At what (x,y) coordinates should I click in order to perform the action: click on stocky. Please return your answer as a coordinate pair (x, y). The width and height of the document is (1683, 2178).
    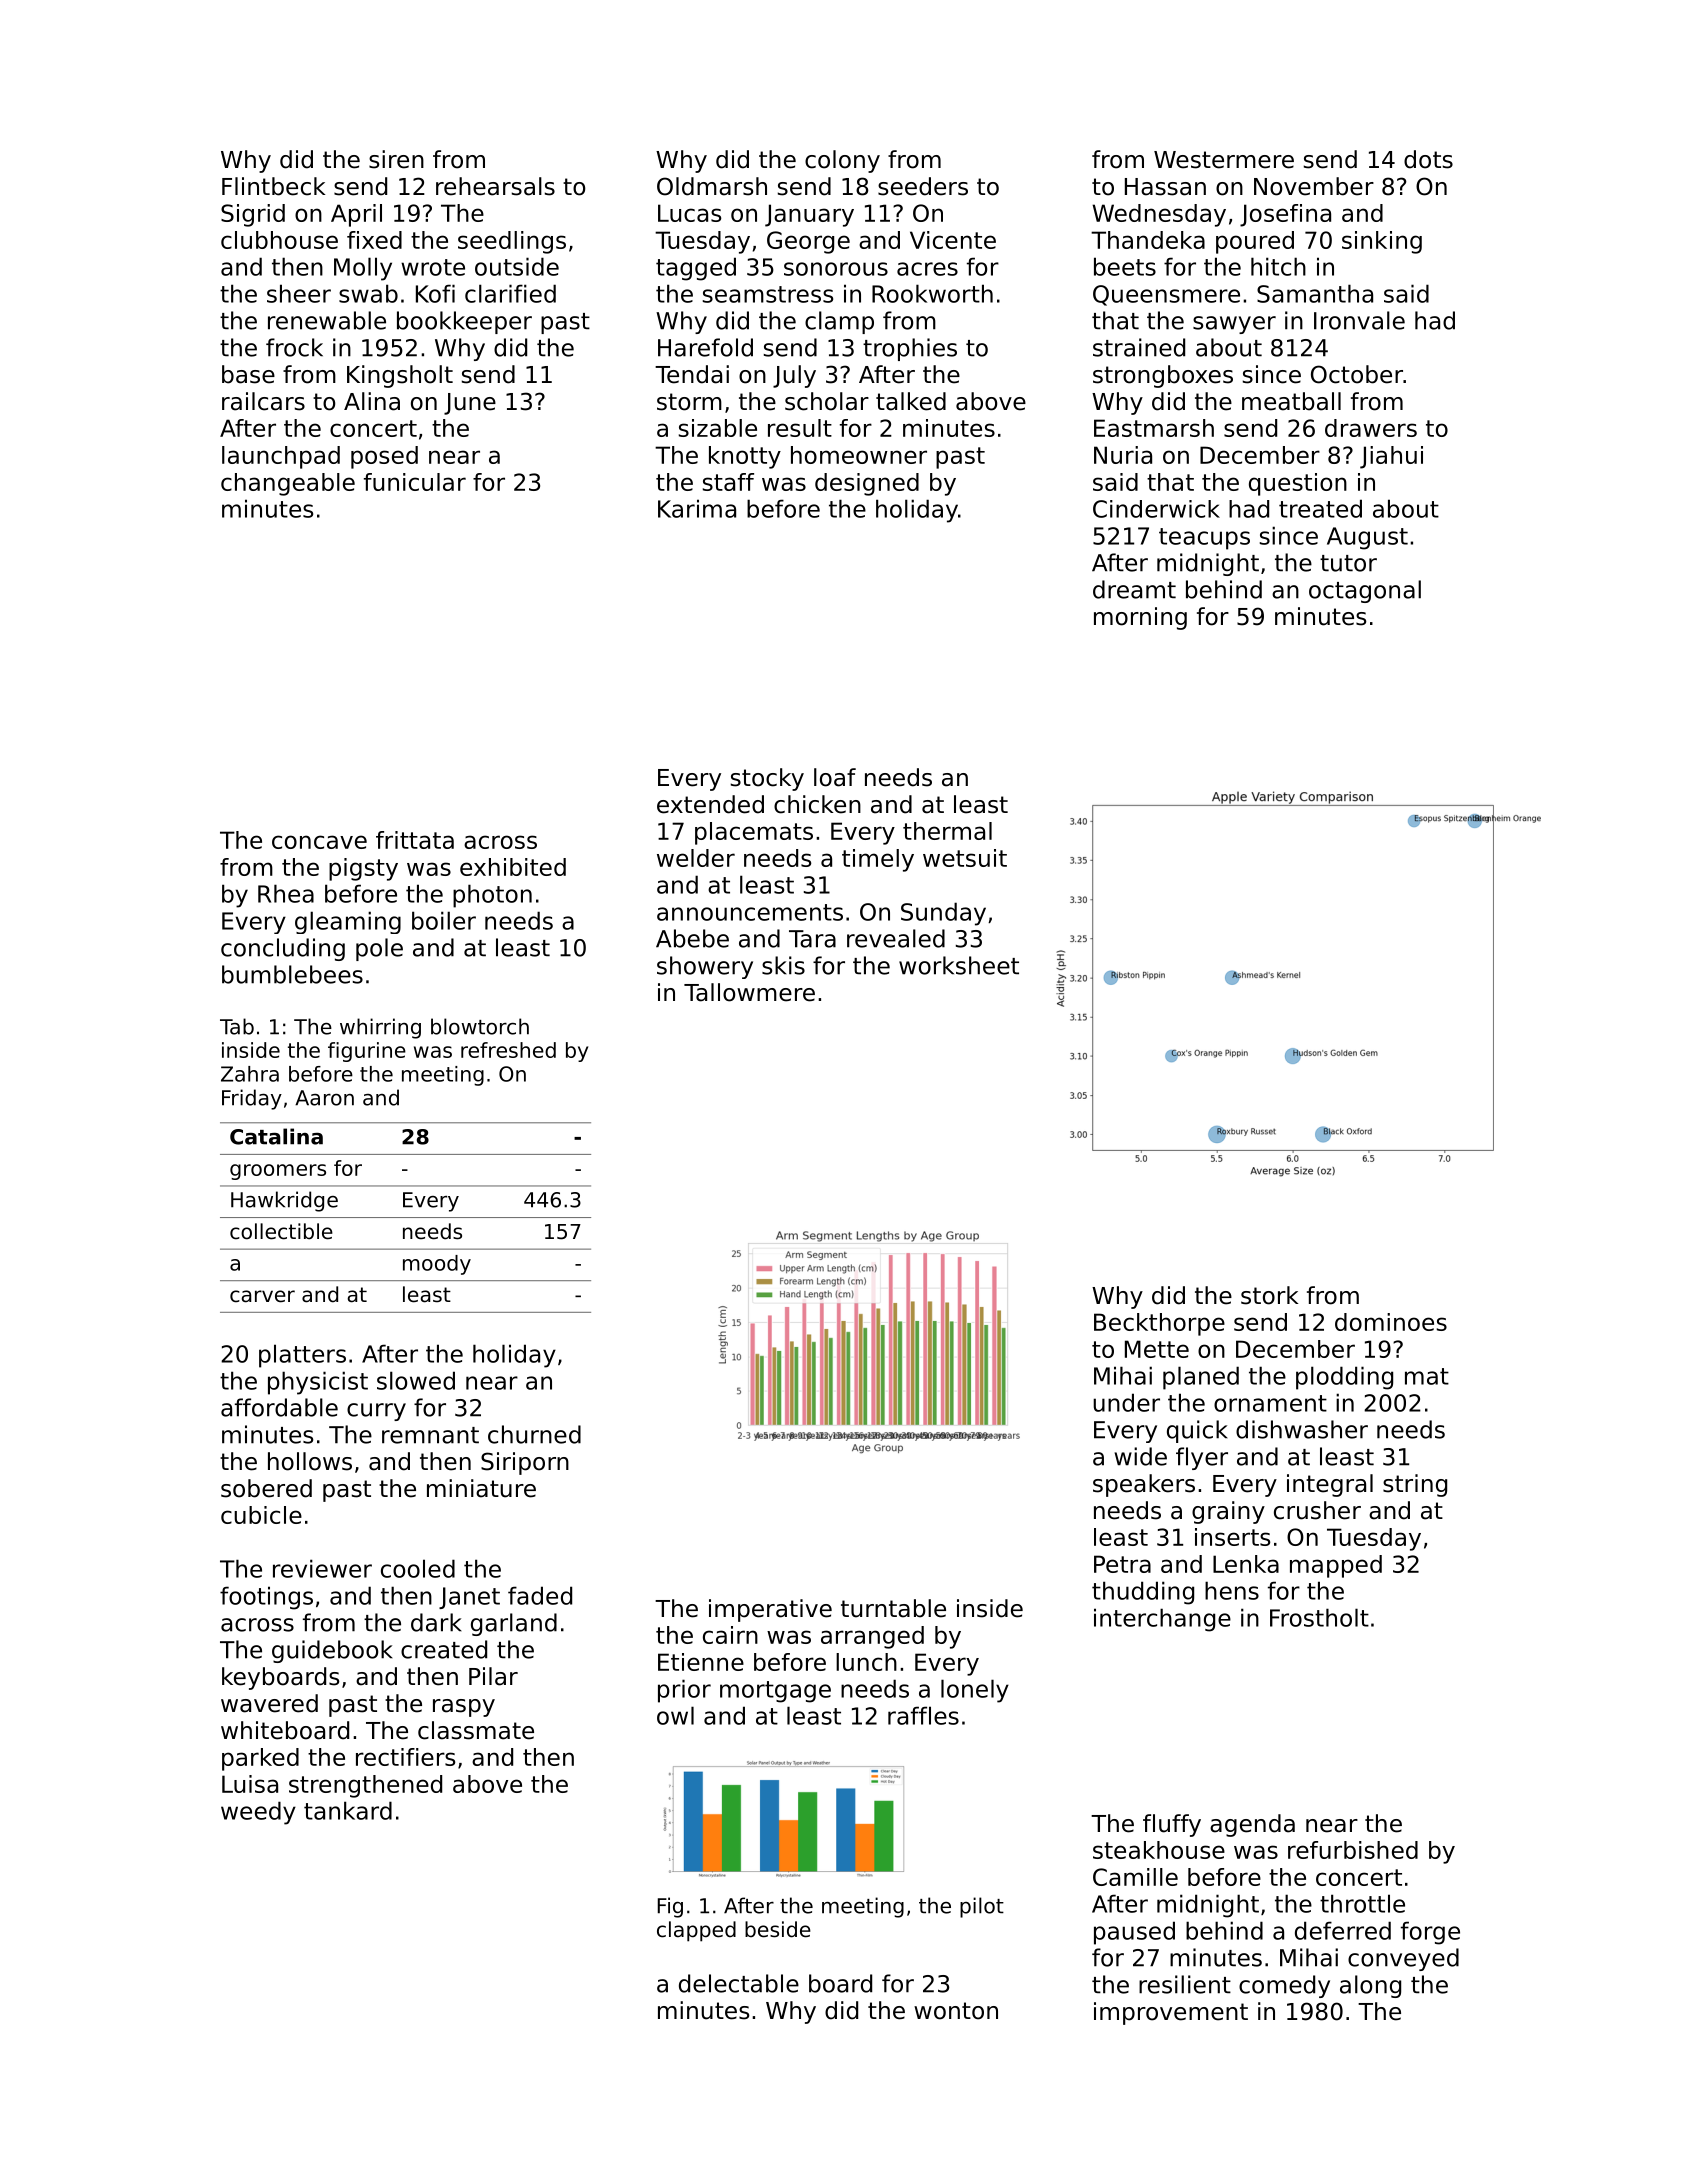
    Looking at the image, I should click on (767, 779).
